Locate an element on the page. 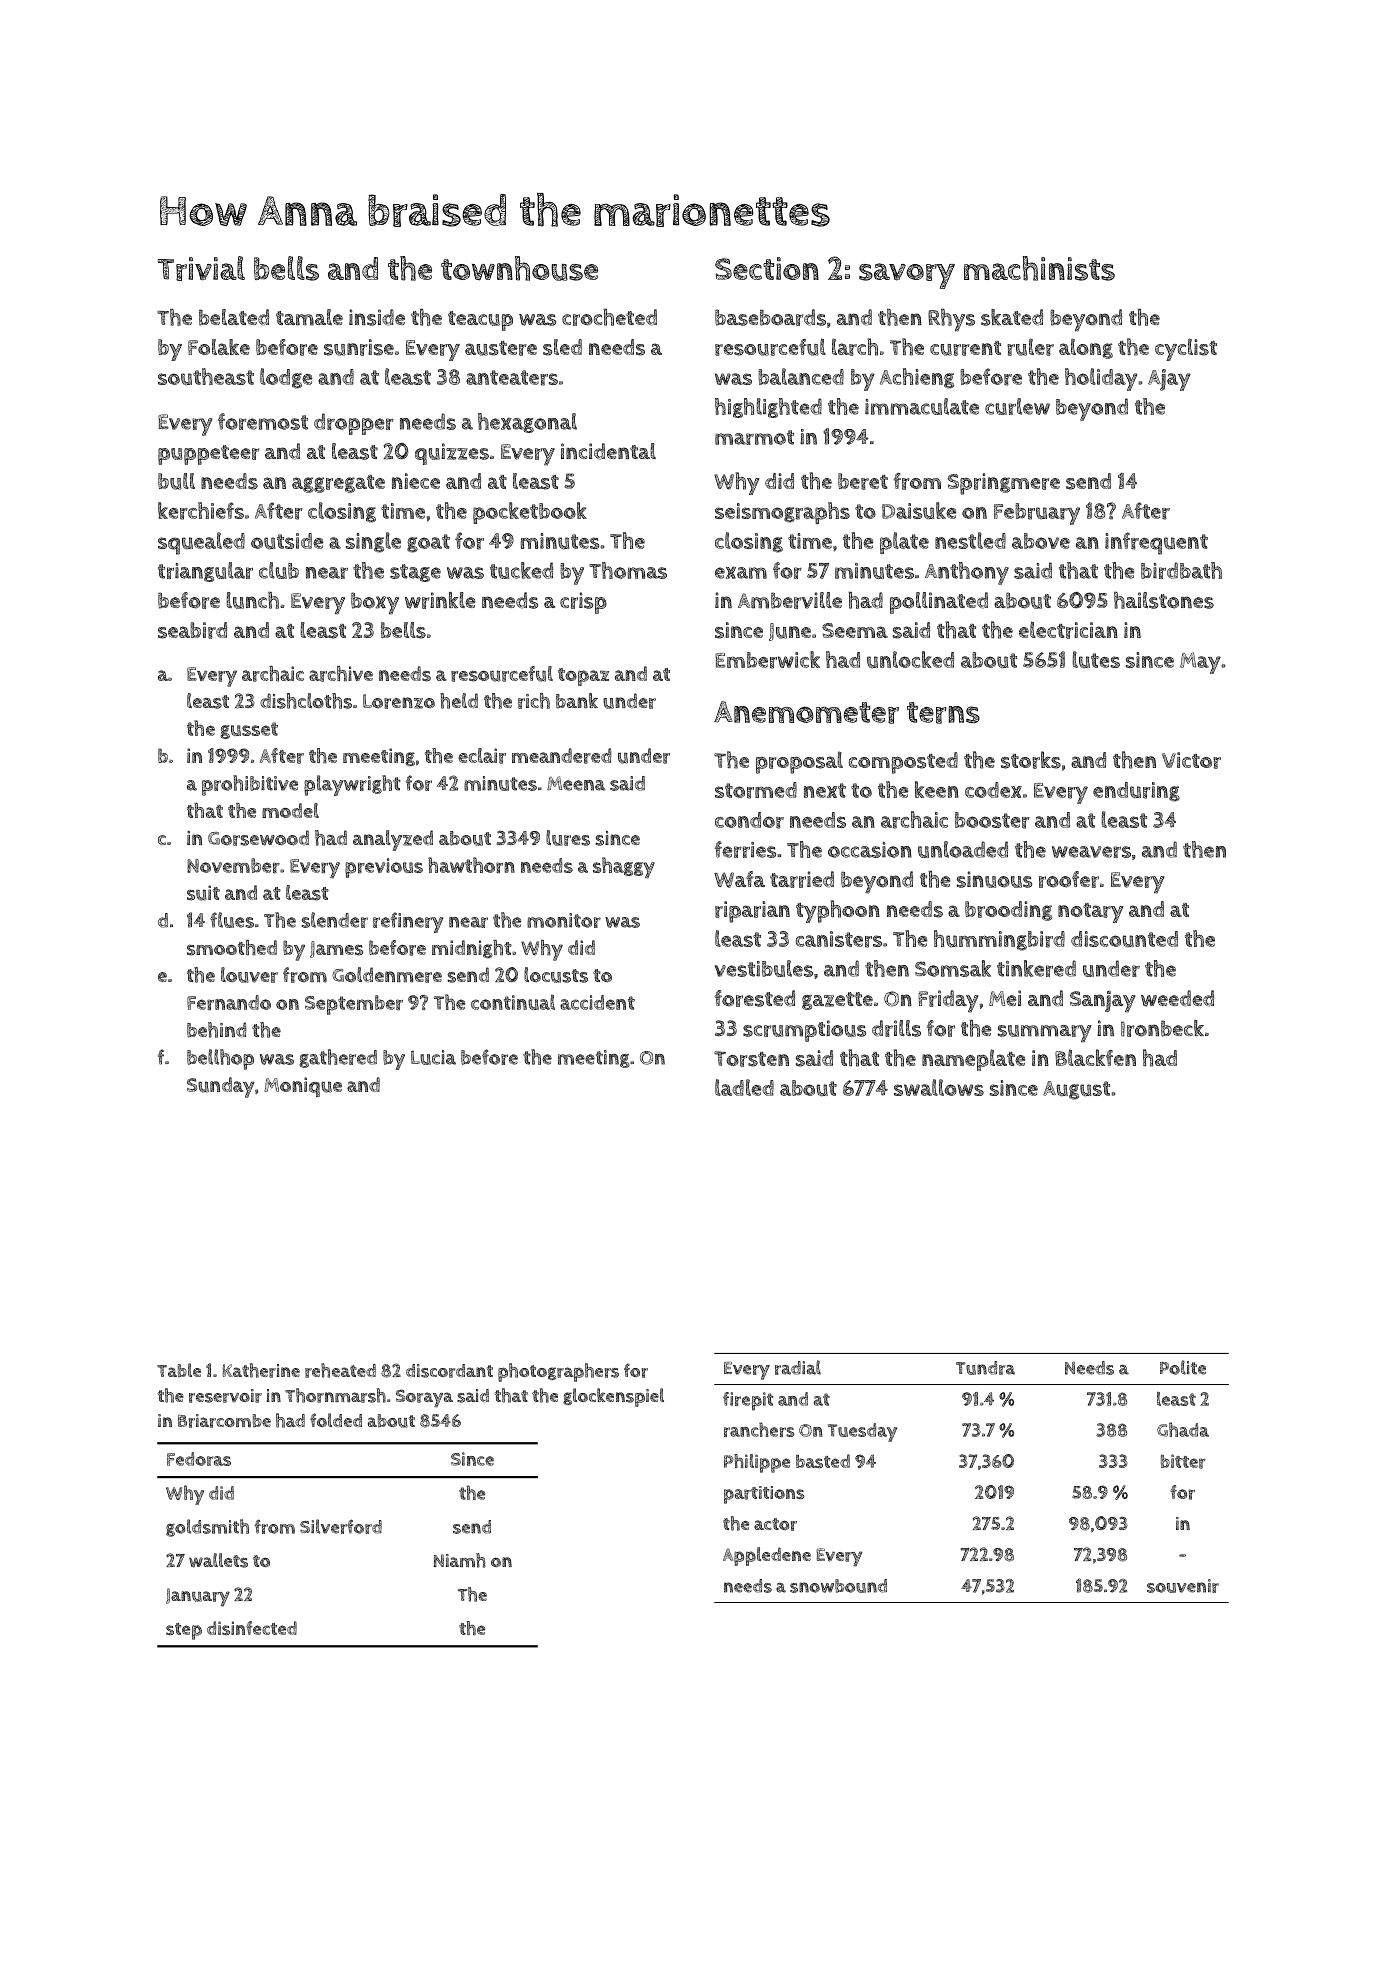 This image has height=1969, width=1386. kerchiefs is located at coordinates (201, 511).
